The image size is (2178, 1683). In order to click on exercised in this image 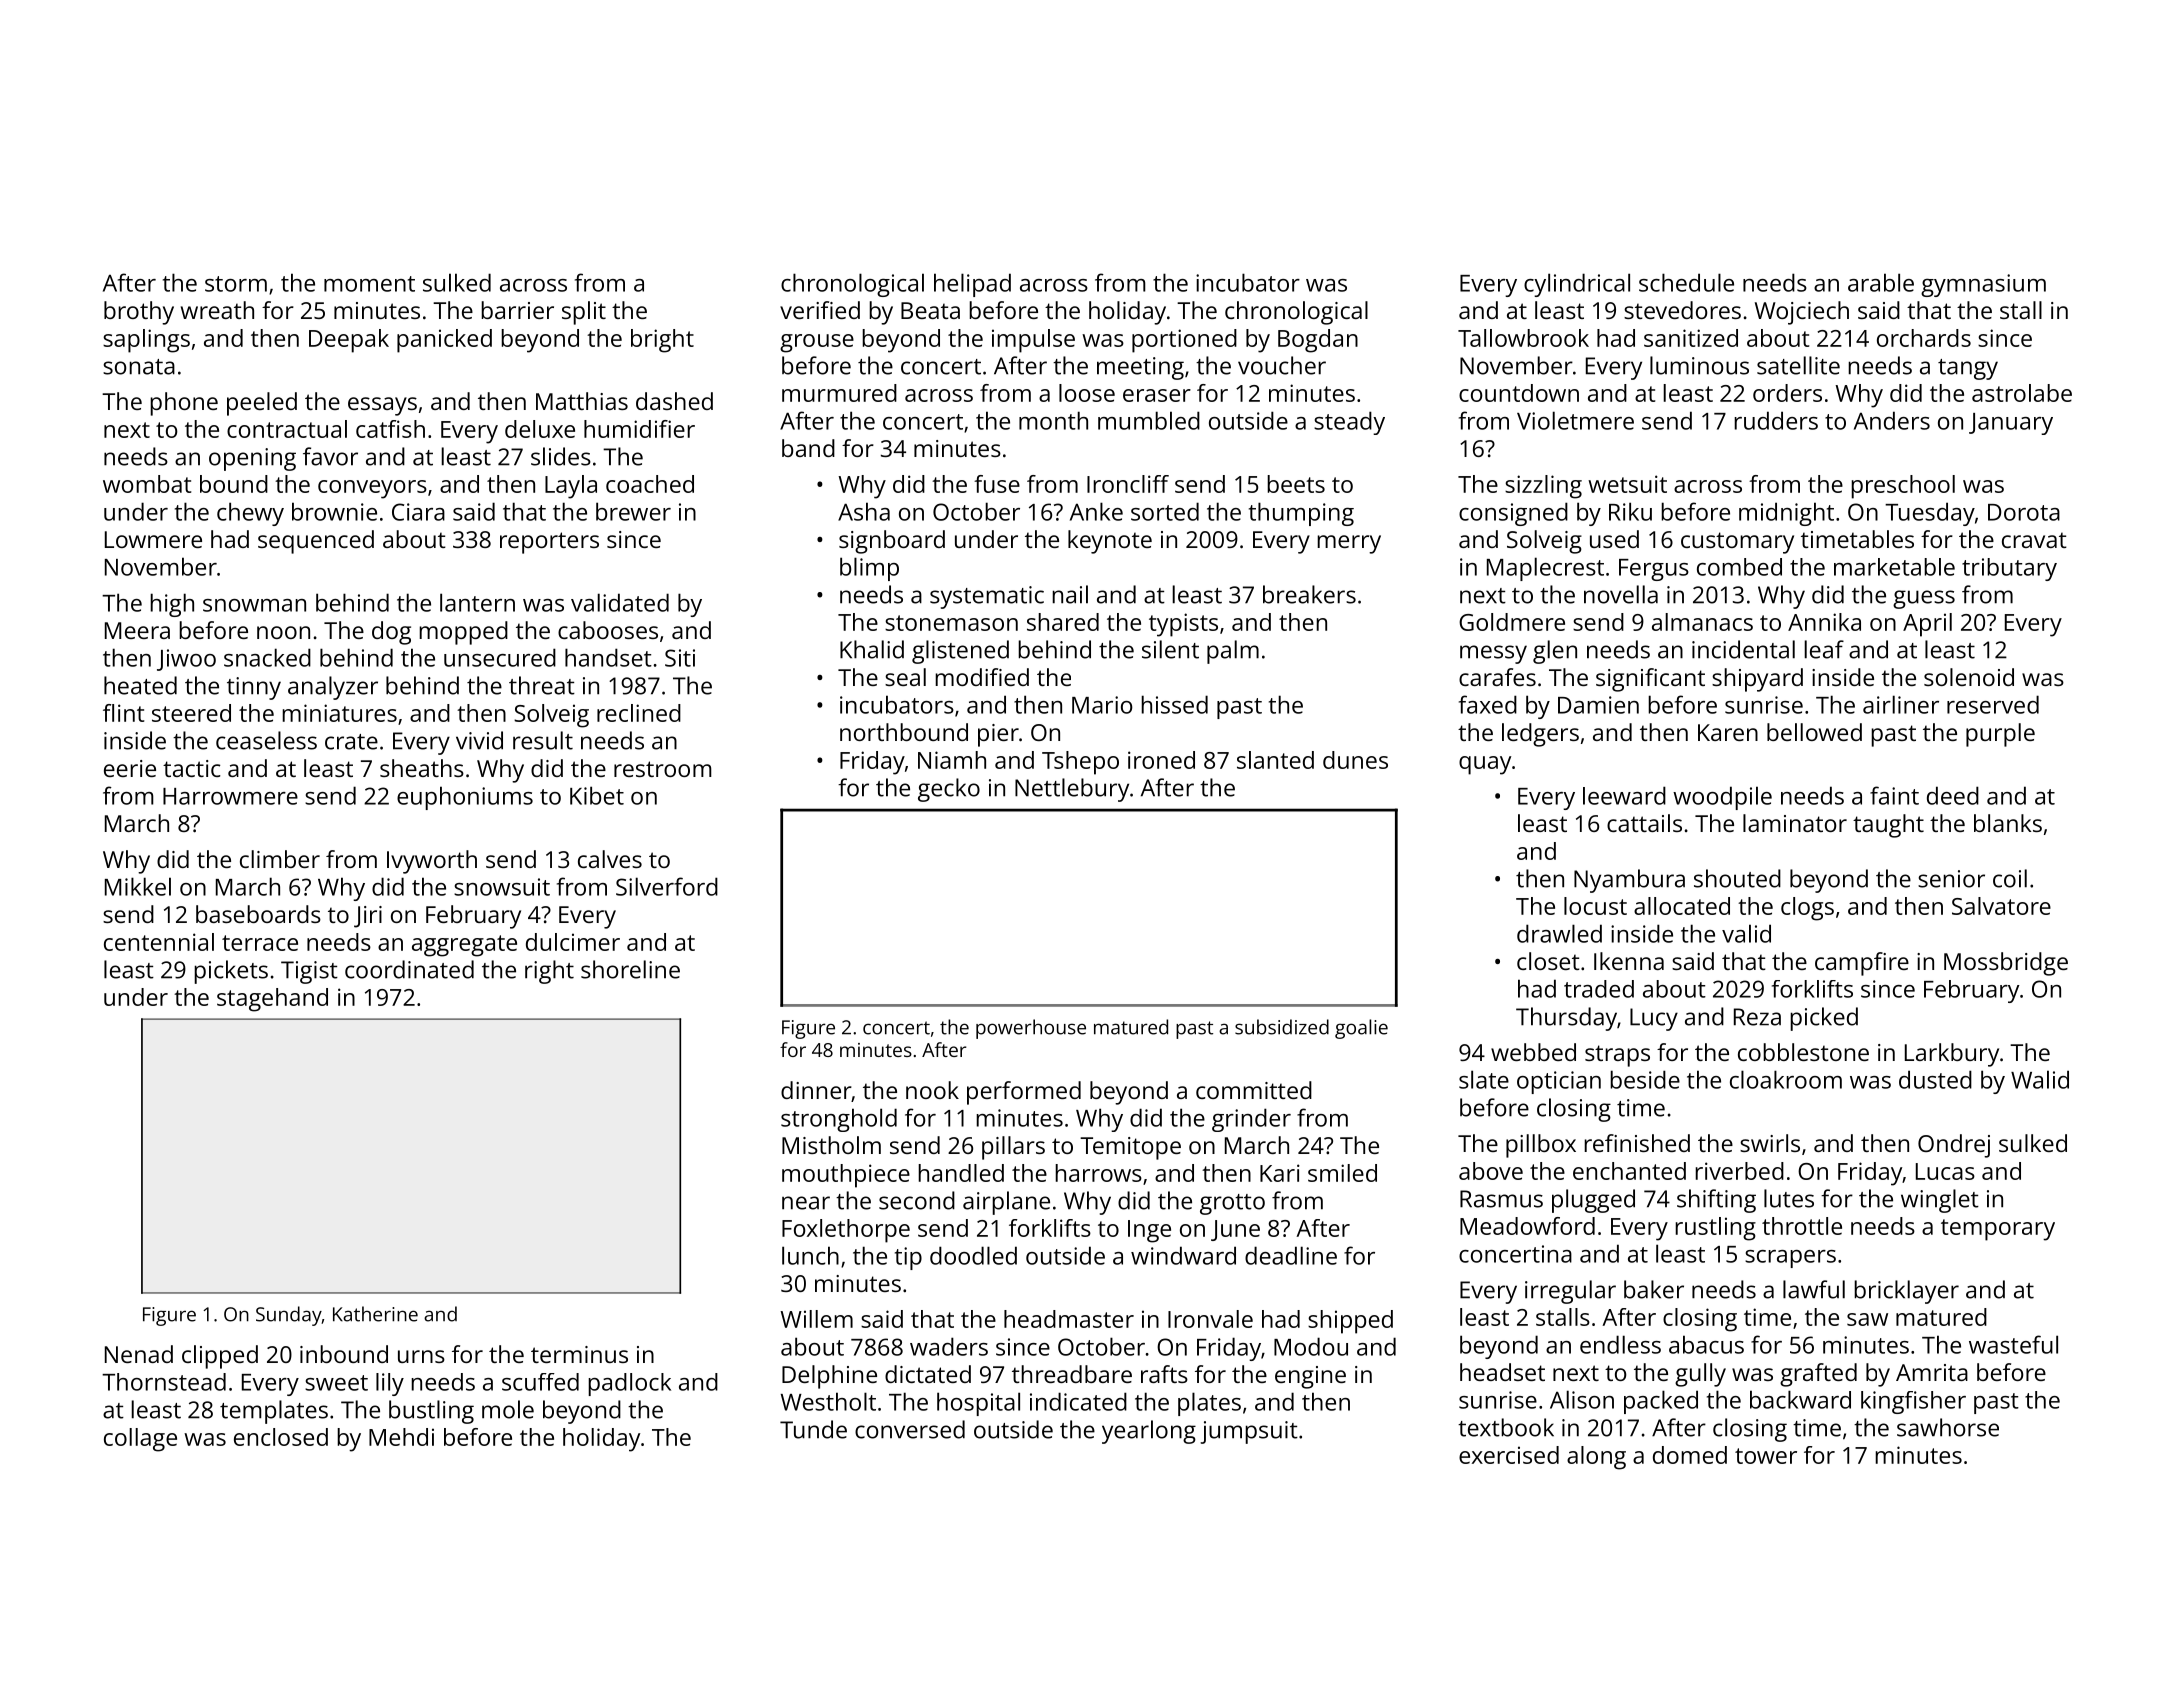, I will do `click(1509, 1455)`.
